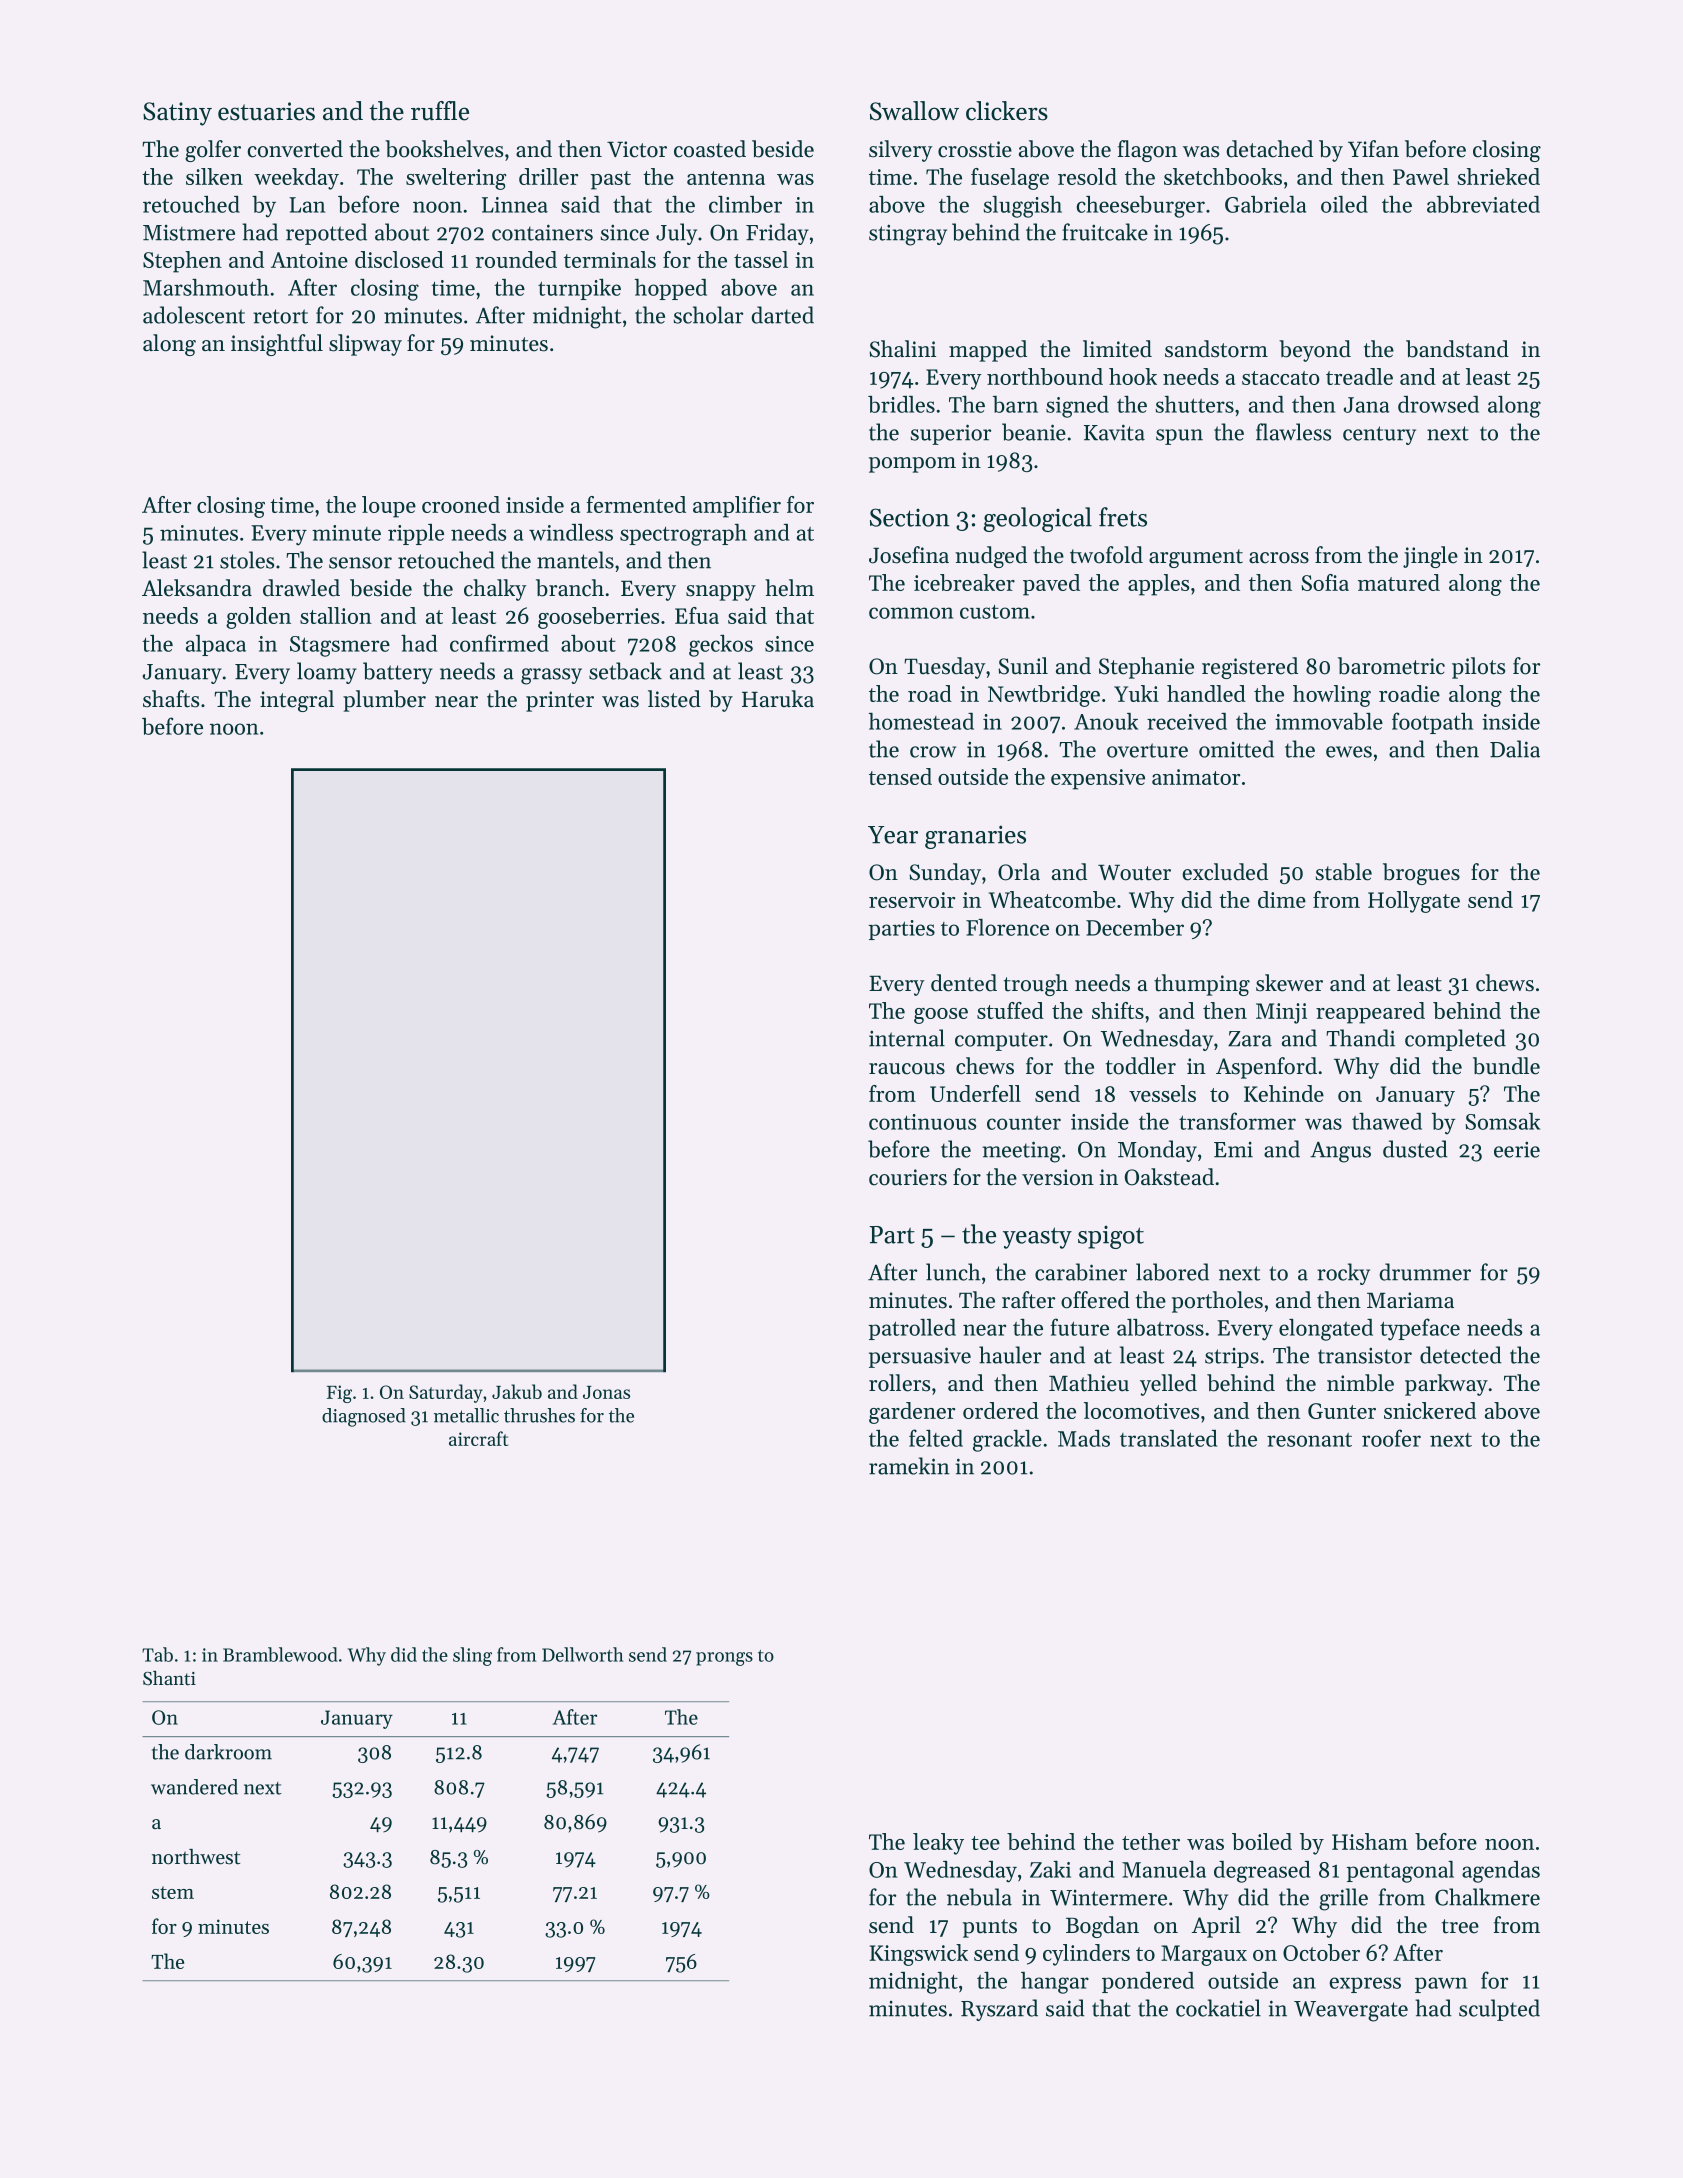 The image size is (1683, 2178). Describe the element at coordinates (1325, 582) in the page. I see `Sofia` at that location.
